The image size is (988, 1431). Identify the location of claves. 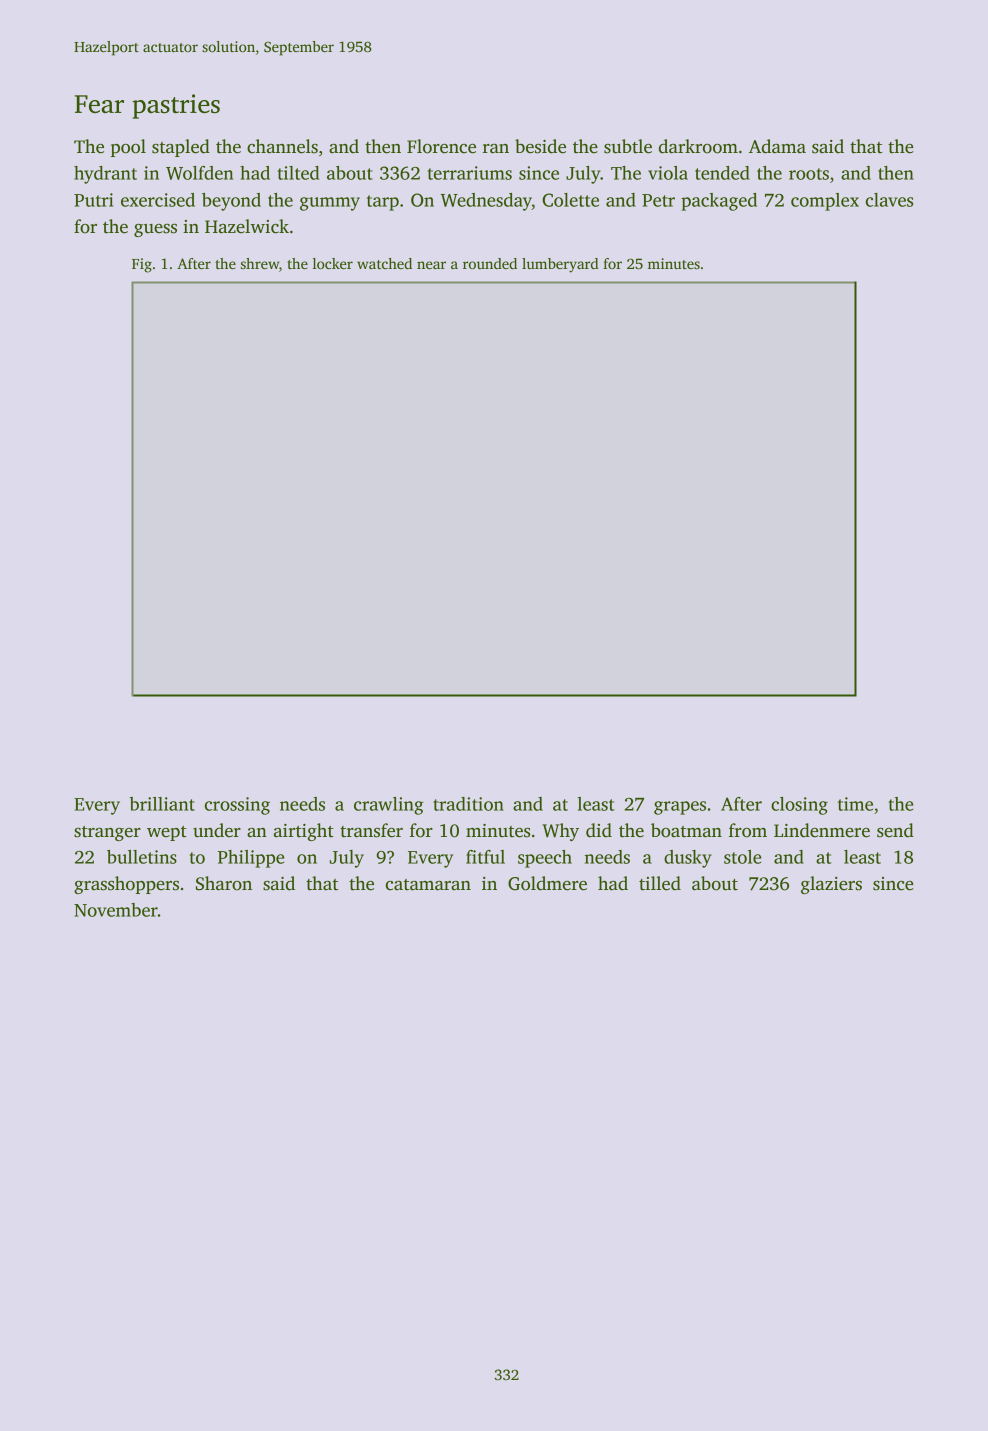
(889, 200).
